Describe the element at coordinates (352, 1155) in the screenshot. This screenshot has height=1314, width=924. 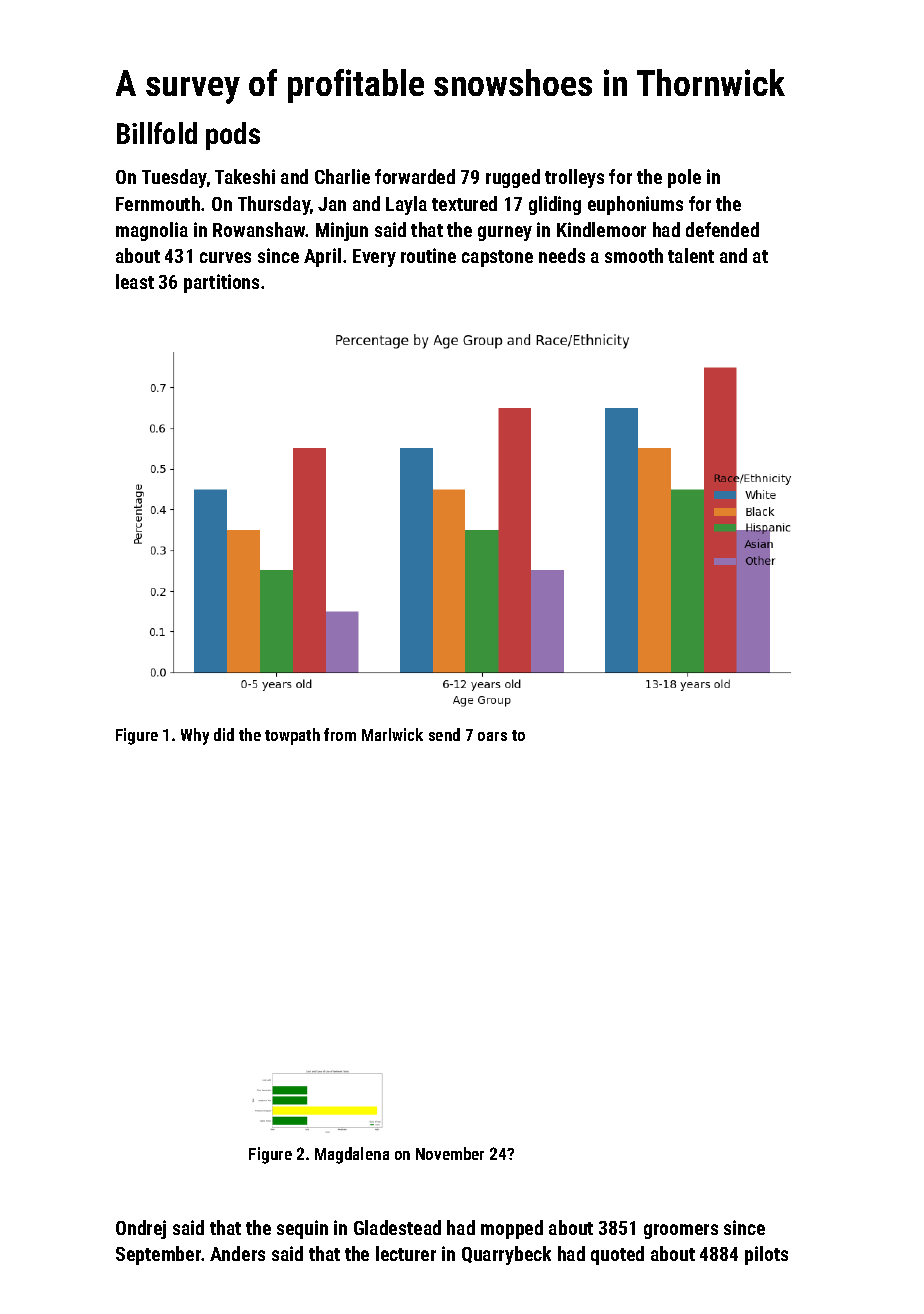
I see `Magdalena` at that location.
